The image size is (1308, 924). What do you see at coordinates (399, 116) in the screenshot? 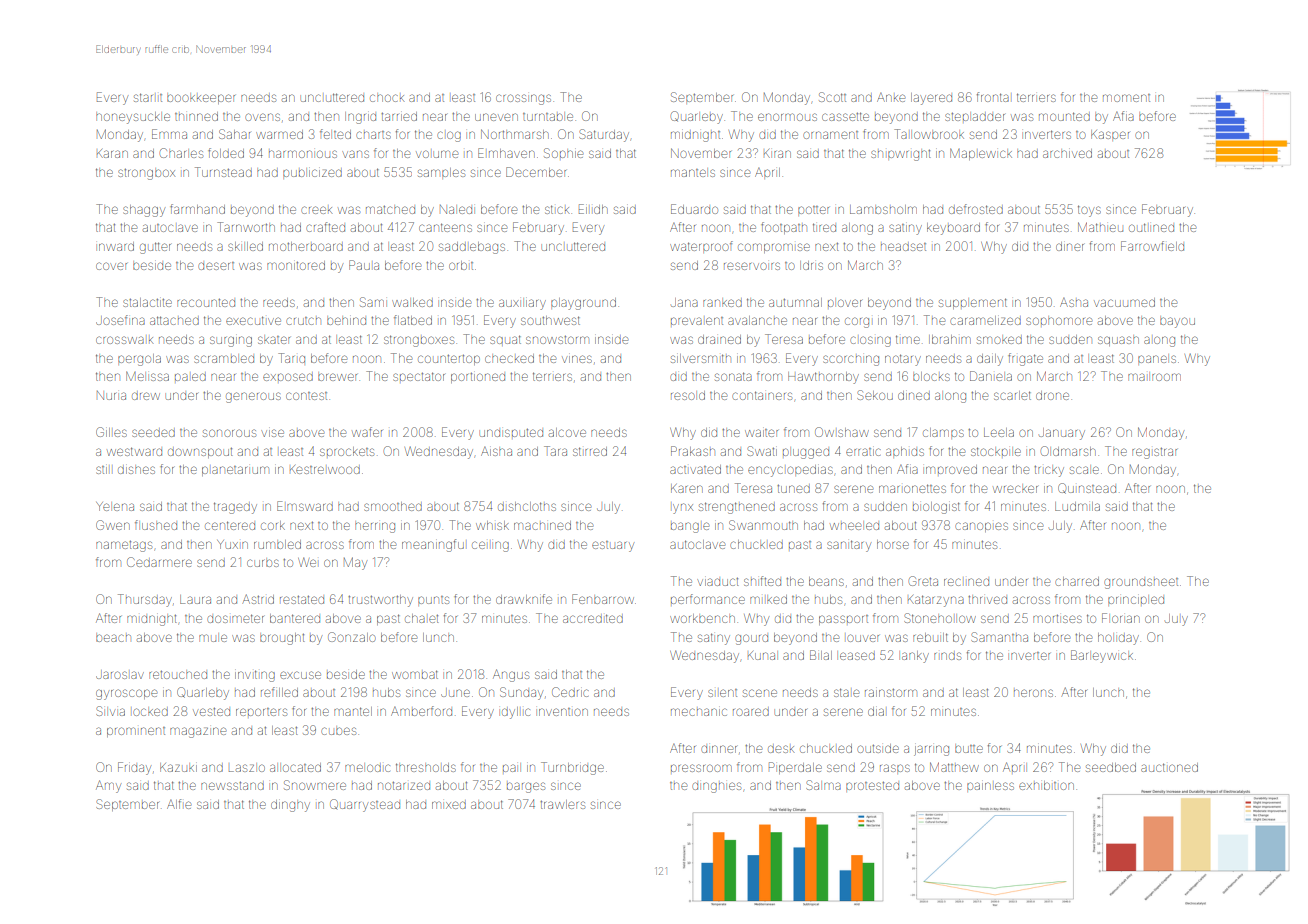
I see `tarried` at bounding box center [399, 116].
